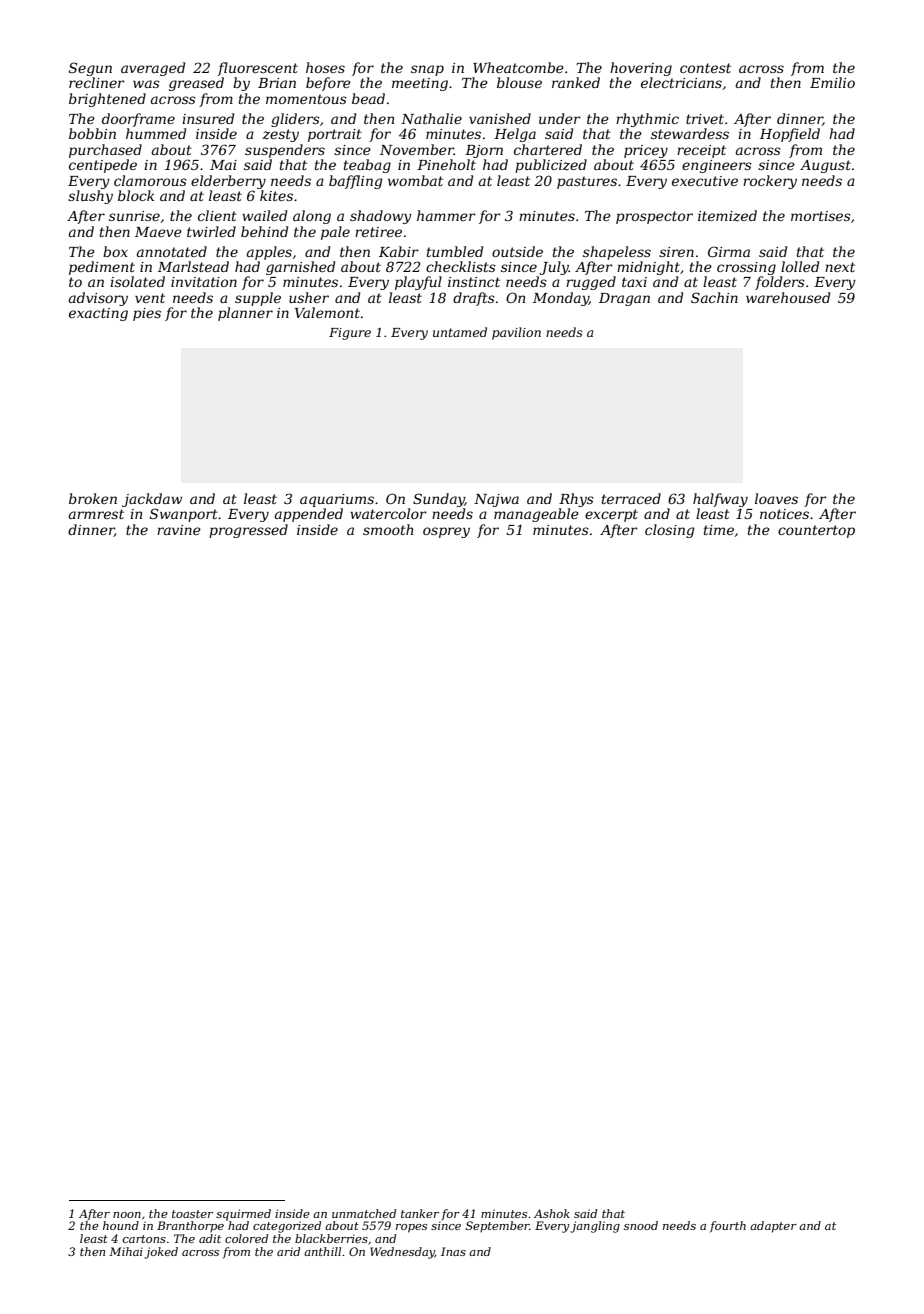  What do you see at coordinates (816, 531) in the screenshot?
I see `countertop` at bounding box center [816, 531].
